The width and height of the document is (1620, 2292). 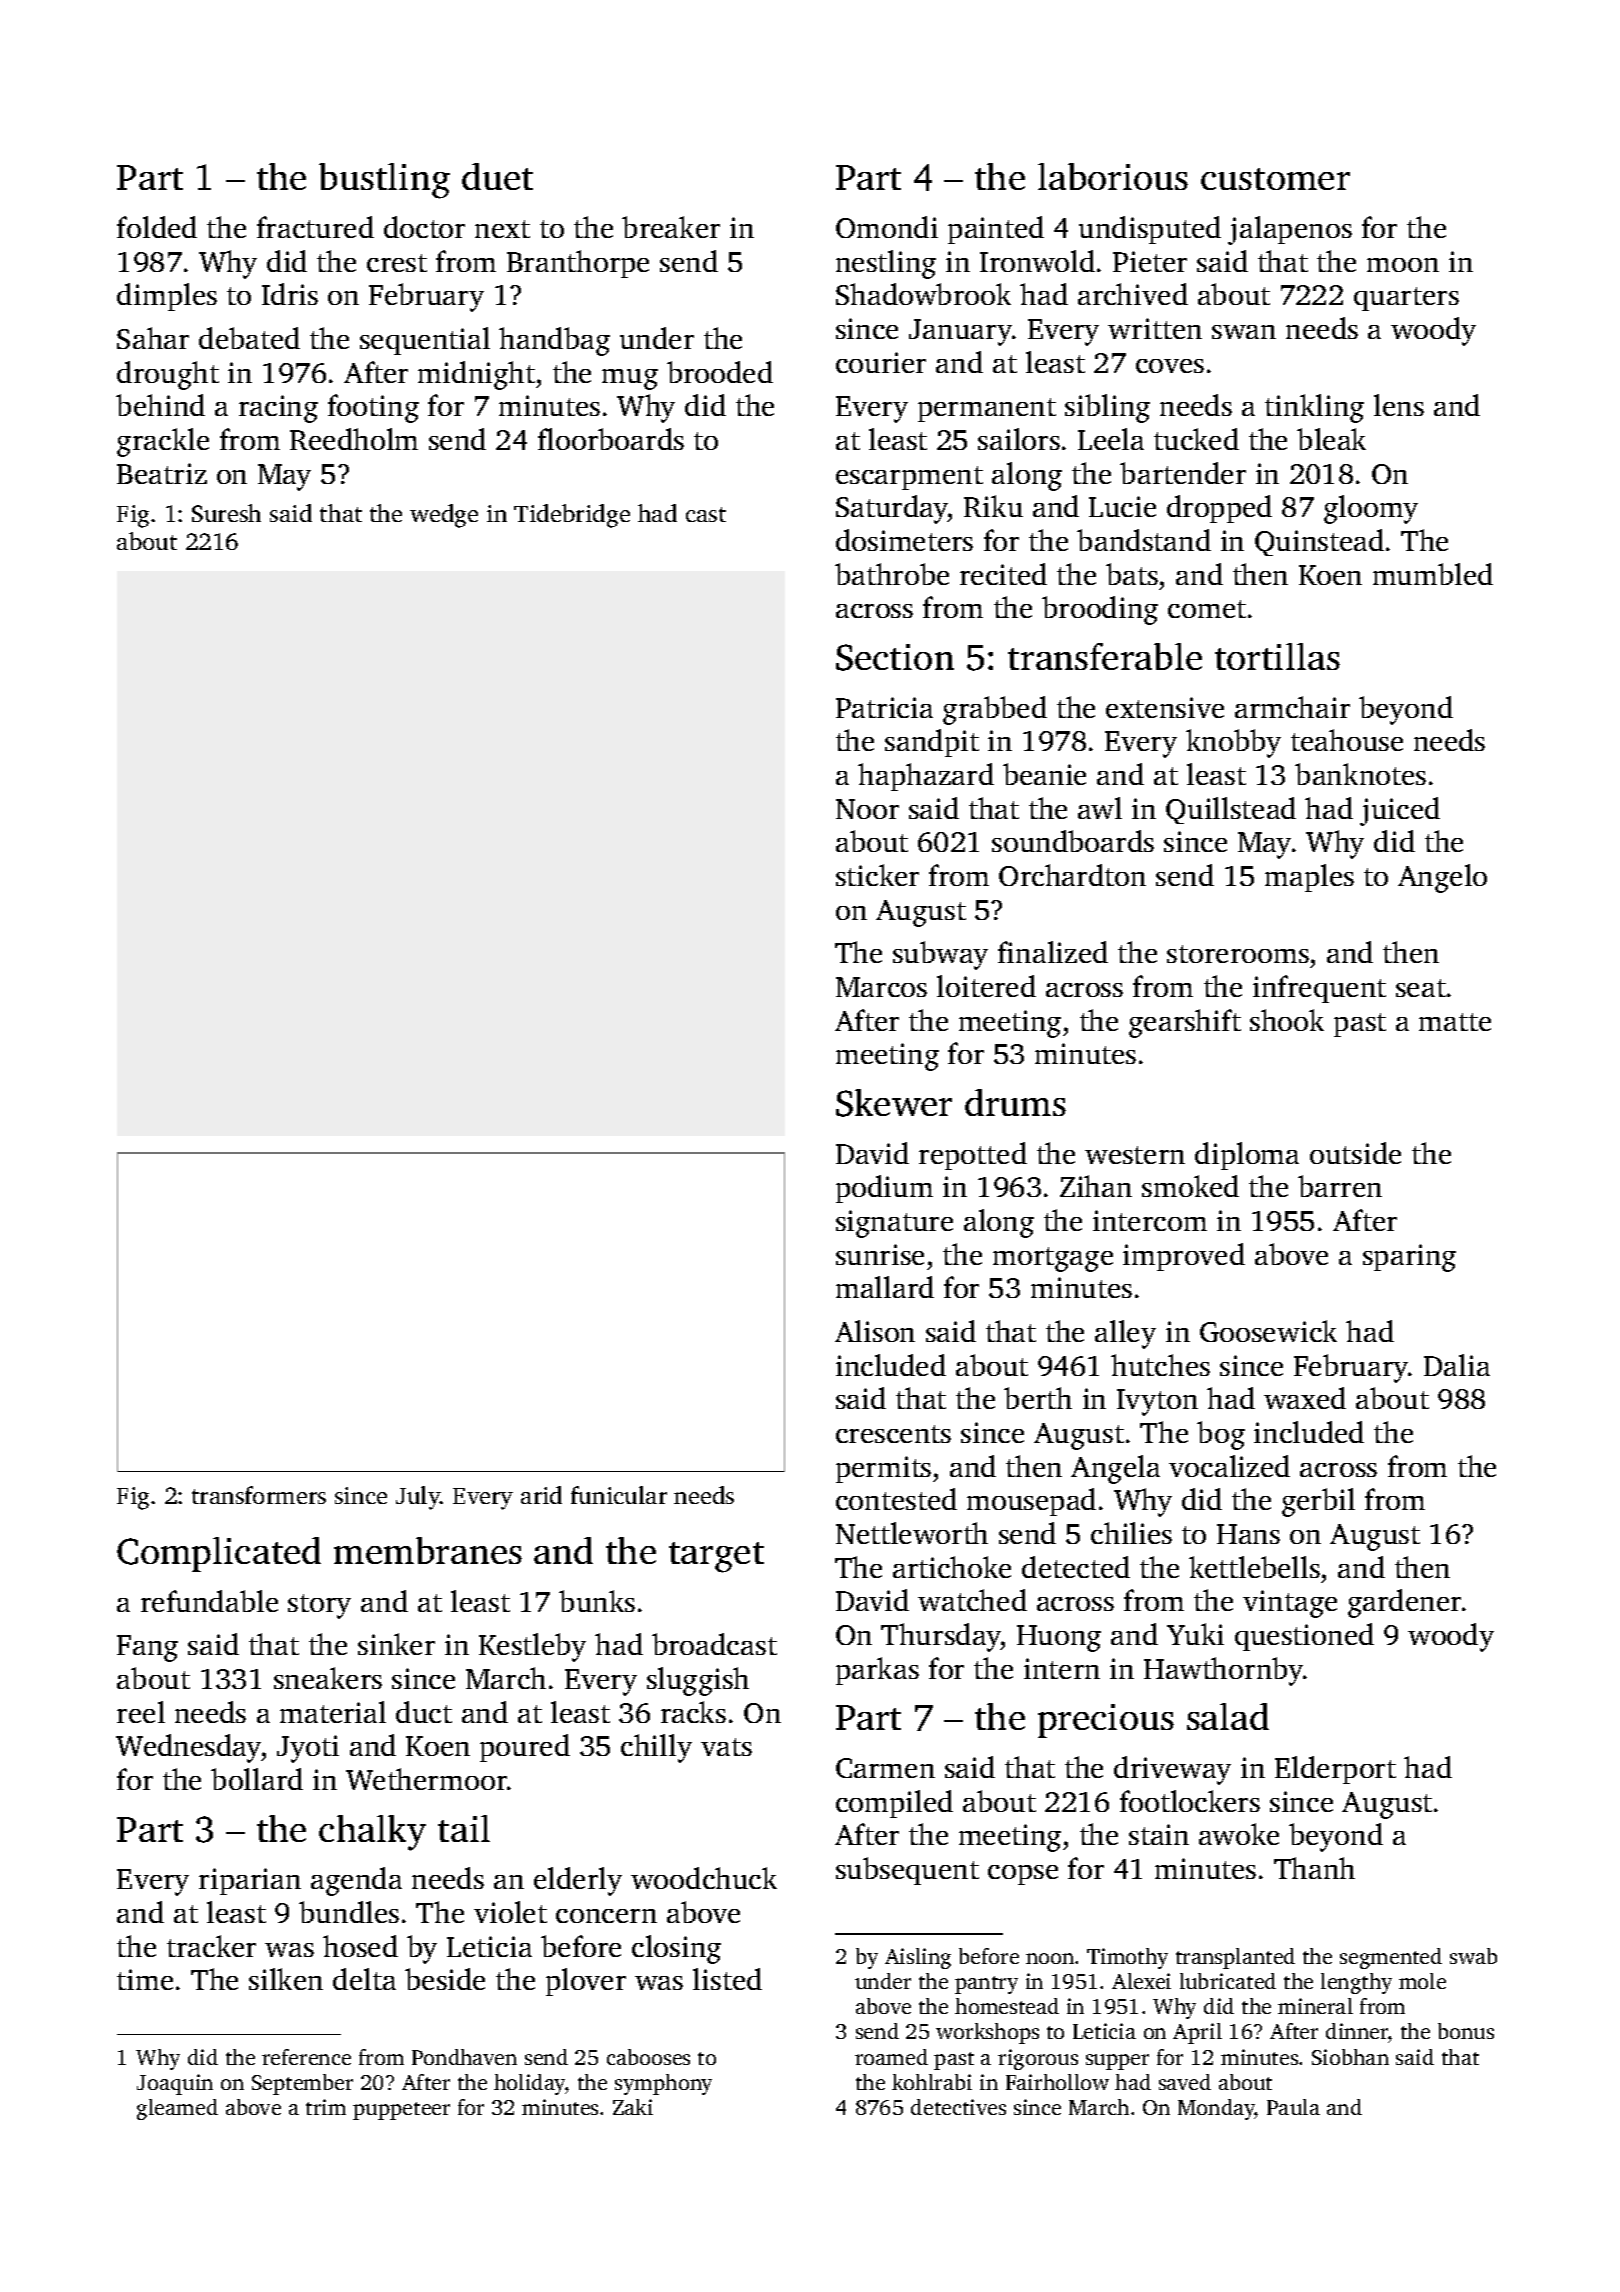 I want to click on sluggish, so click(x=698, y=1681).
